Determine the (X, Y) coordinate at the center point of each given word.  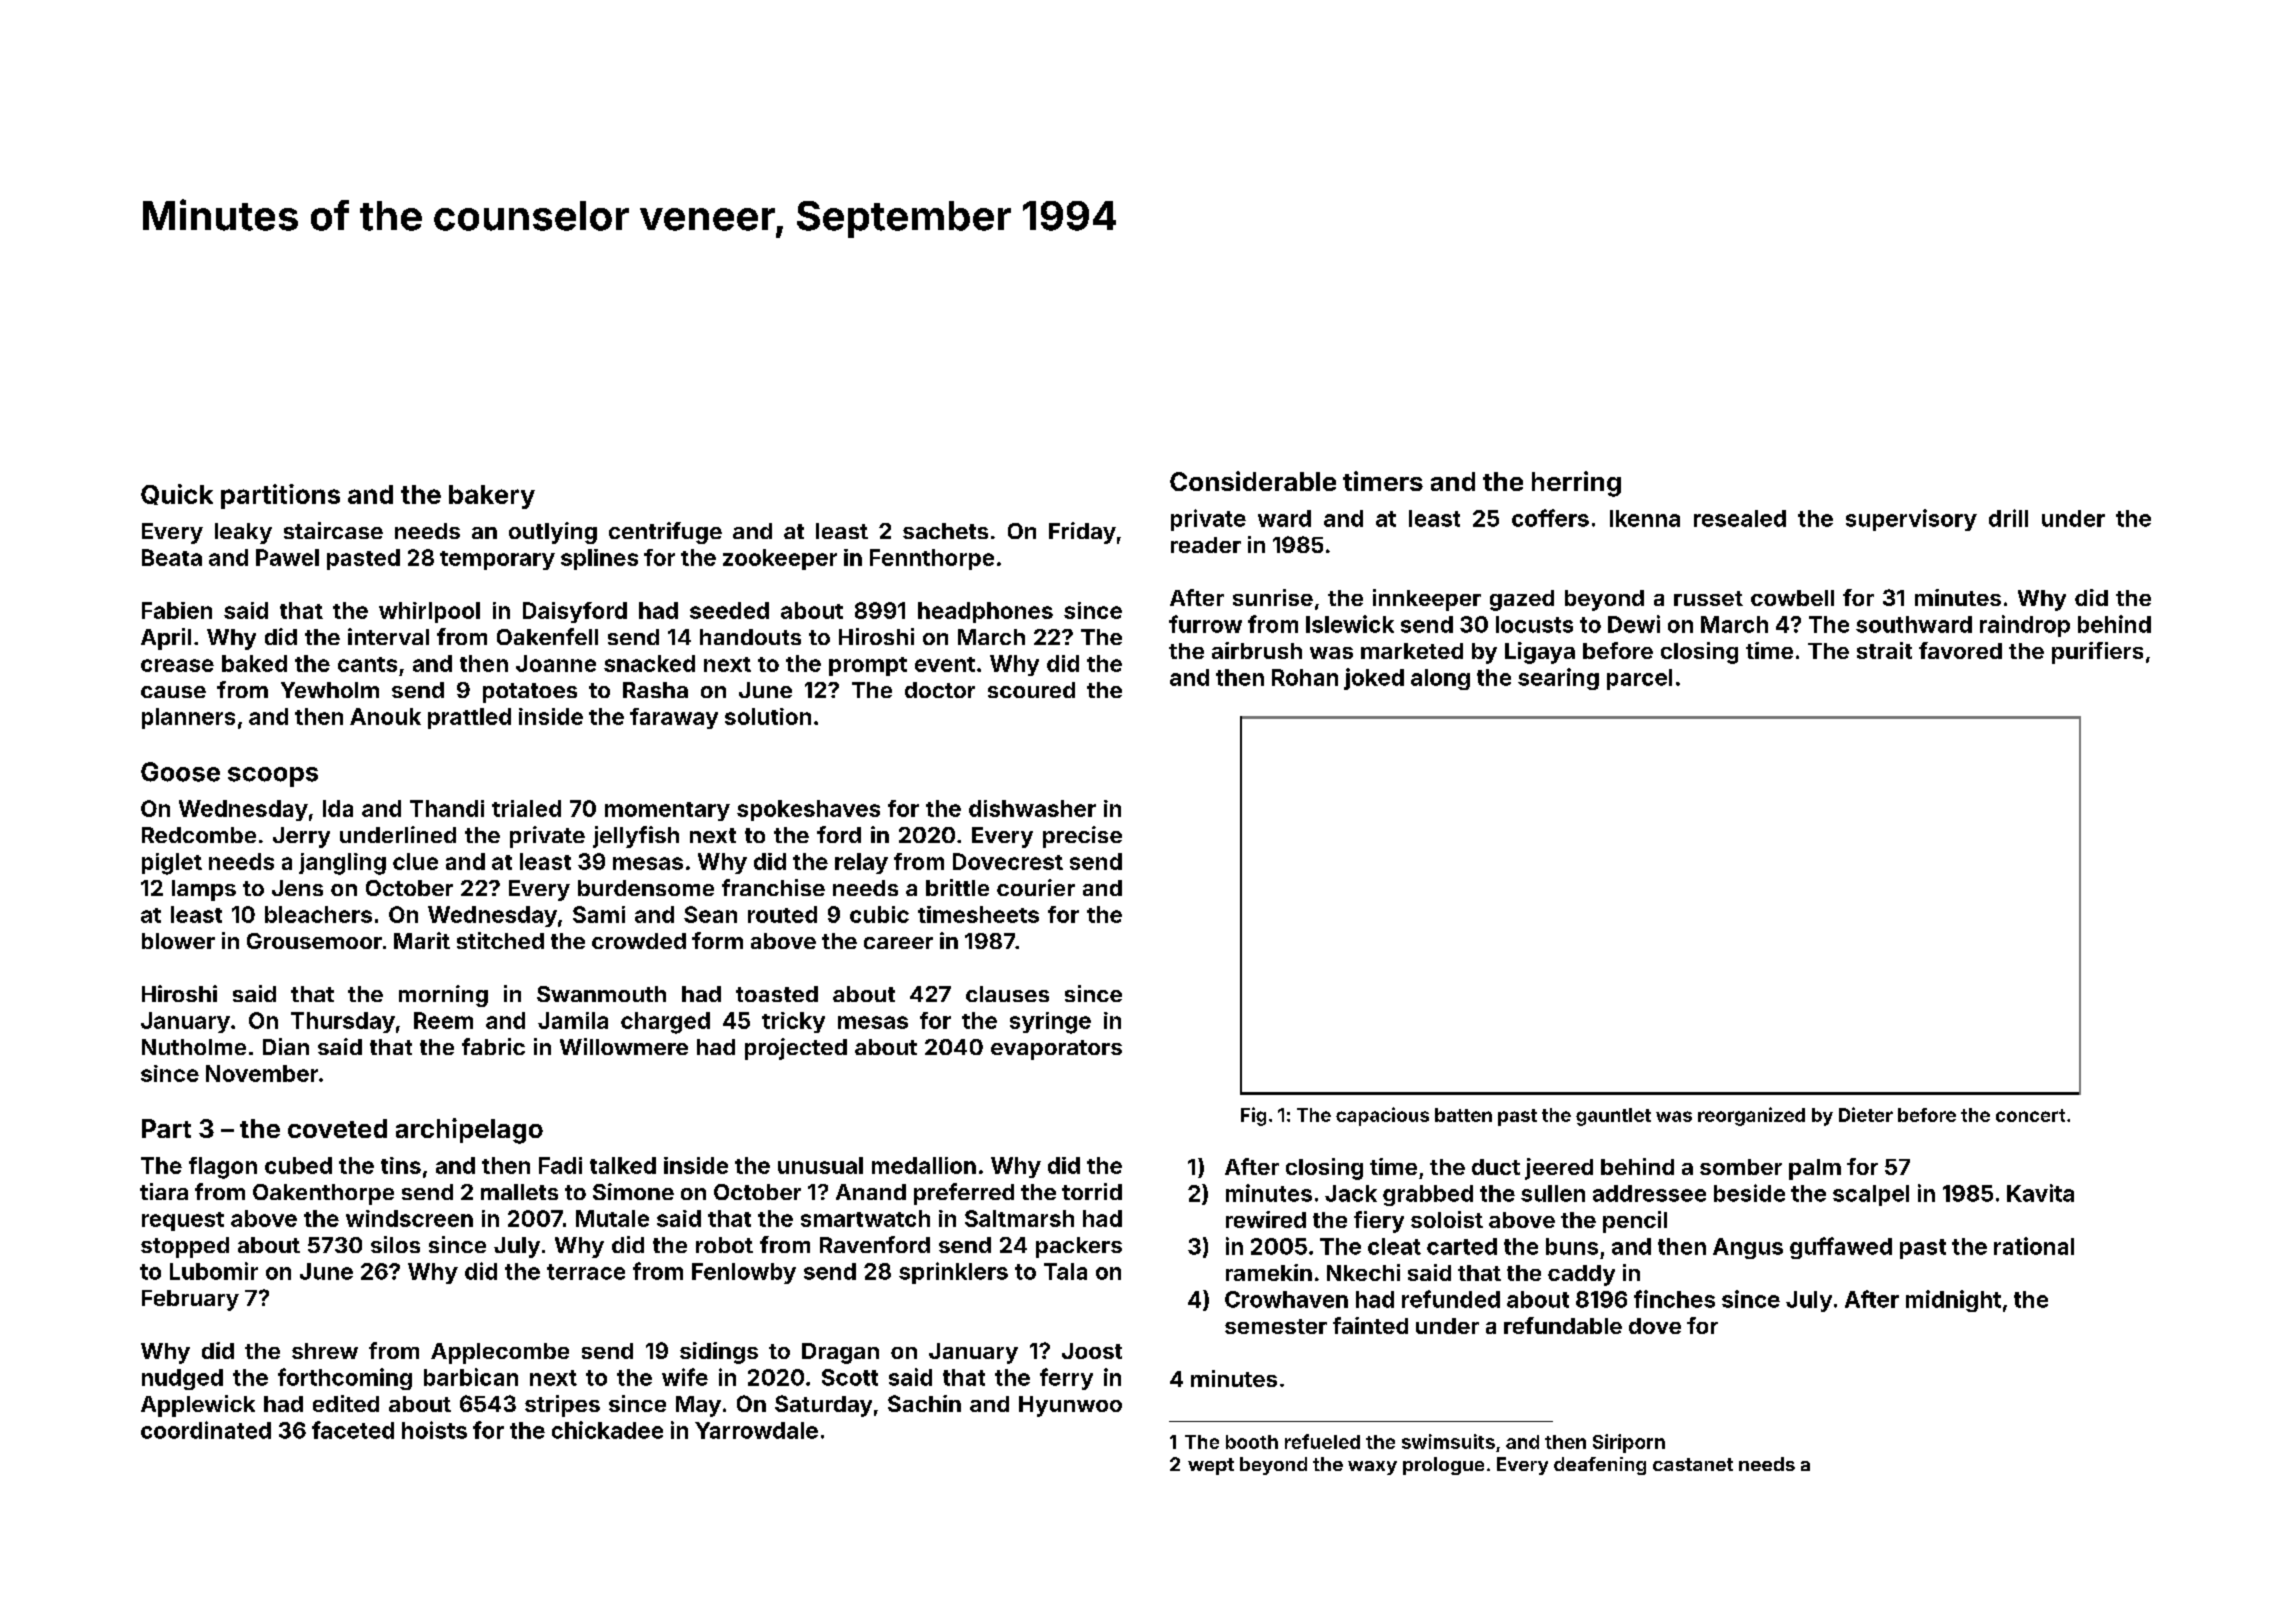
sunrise (1273, 597)
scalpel (1871, 1195)
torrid (1092, 1191)
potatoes (530, 693)
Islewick (1350, 624)
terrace (586, 1272)
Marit (422, 940)
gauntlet (1613, 1117)
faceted (353, 1430)
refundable (1563, 1325)
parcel (1639, 679)
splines (599, 559)
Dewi (1634, 624)
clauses (1007, 994)
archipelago (469, 1131)
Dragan (840, 1353)
